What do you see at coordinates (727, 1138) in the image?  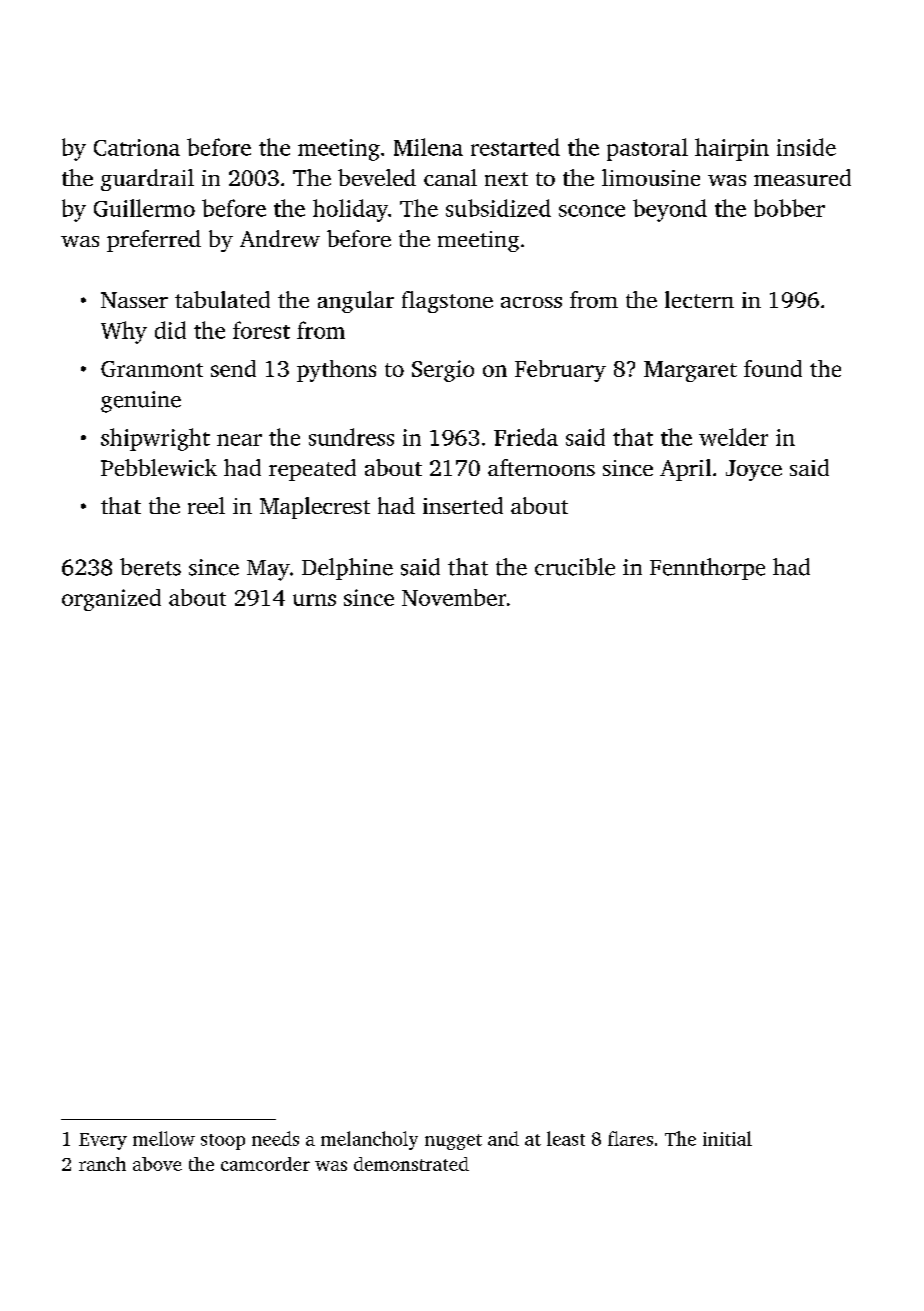 I see `initial` at bounding box center [727, 1138].
